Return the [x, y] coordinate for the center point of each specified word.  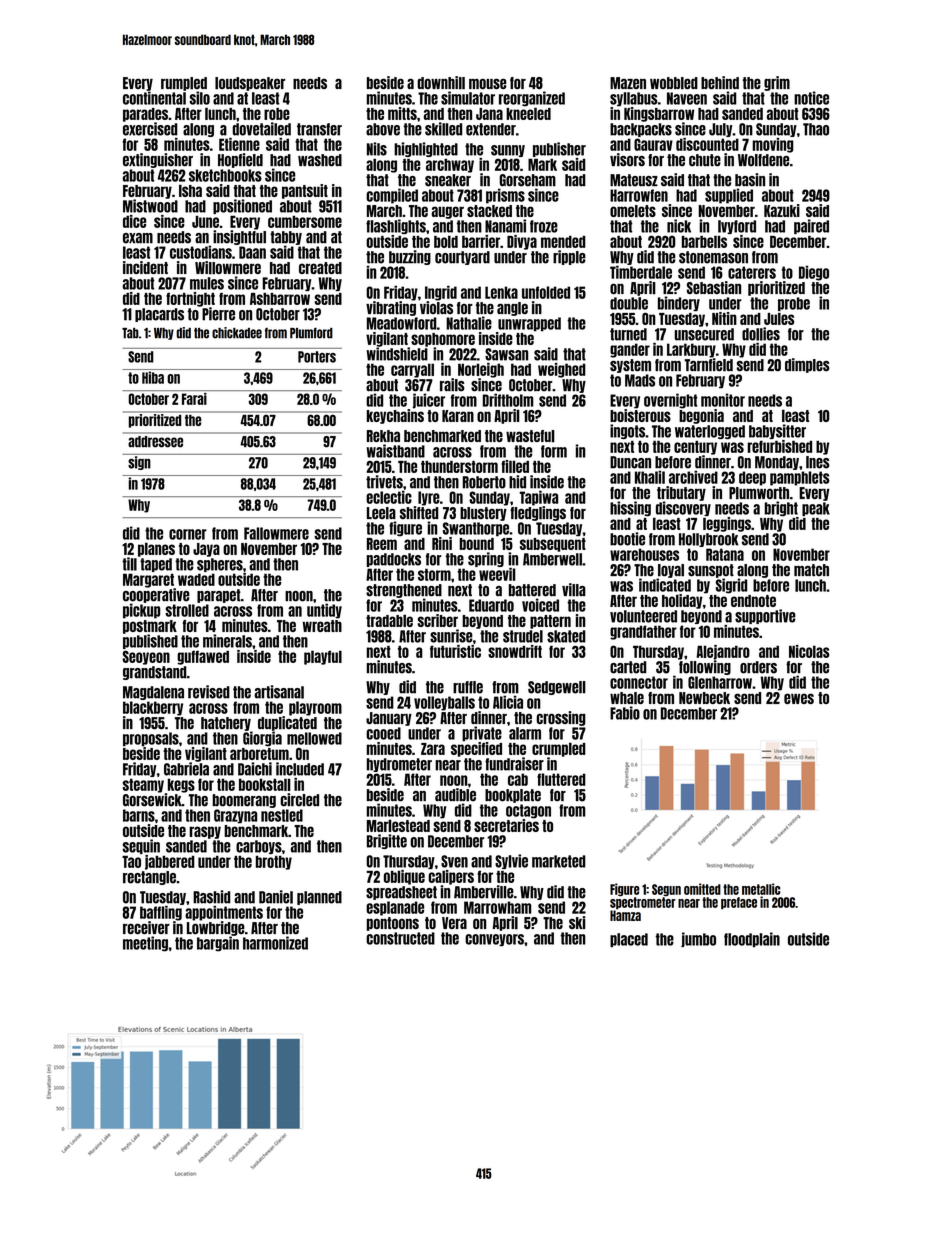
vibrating [391, 308]
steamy [143, 785]
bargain [218, 944]
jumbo [698, 940]
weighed [562, 370]
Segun [666, 890]
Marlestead [398, 825]
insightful [239, 237]
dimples [807, 365]
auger [447, 212]
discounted [707, 144]
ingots [627, 431]
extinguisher [158, 160]
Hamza [625, 915]
